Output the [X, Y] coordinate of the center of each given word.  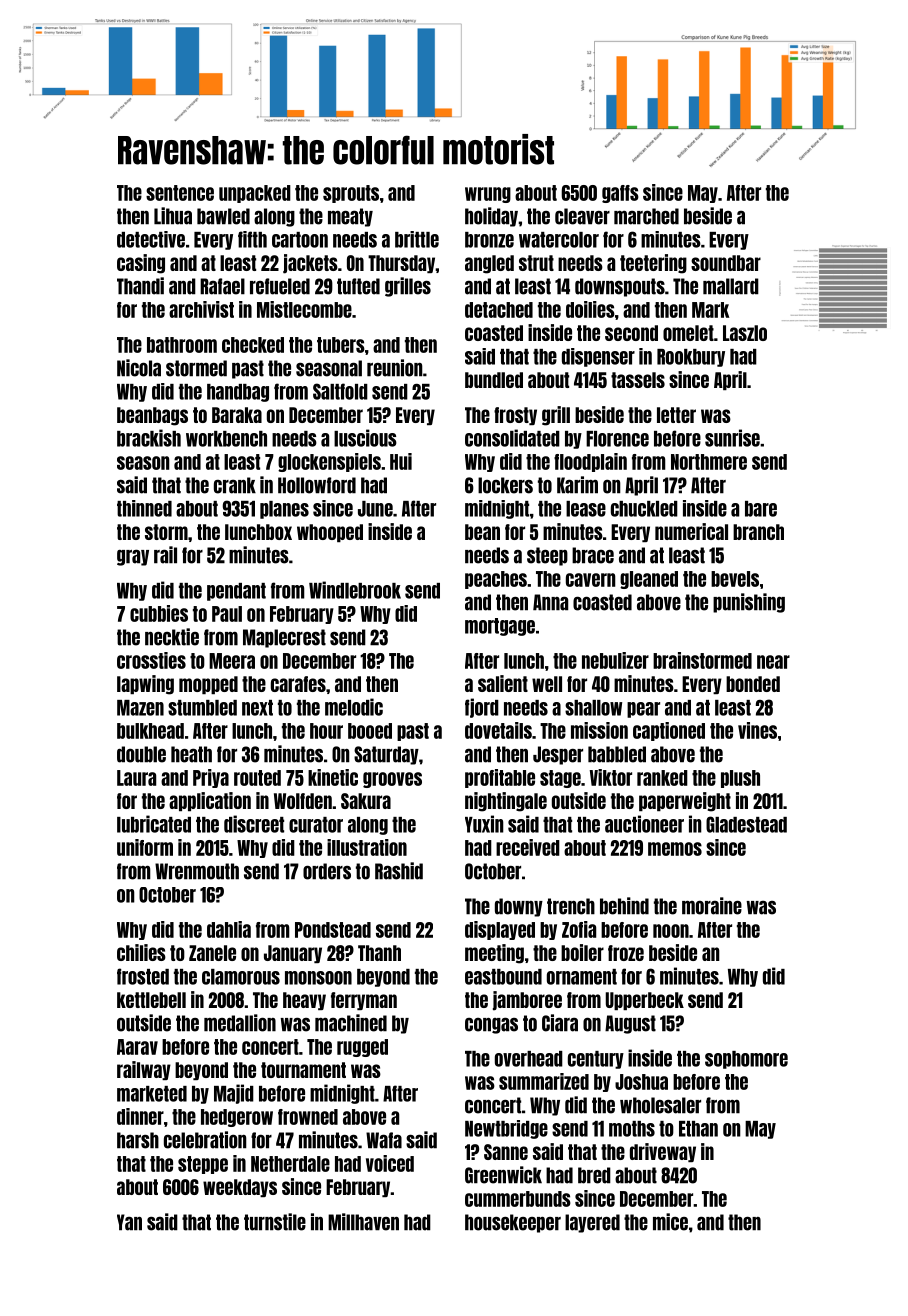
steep [547, 556]
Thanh [379, 953]
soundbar [726, 263]
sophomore [746, 1060]
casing [141, 264]
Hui [401, 461]
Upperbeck [645, 1001]
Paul [227, 614]
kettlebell [151, 1000]
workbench [226, 439]
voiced [390, 1163]
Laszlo [745, 333]
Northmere [709, 462]
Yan [129, 1222]
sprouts [351, 194]
